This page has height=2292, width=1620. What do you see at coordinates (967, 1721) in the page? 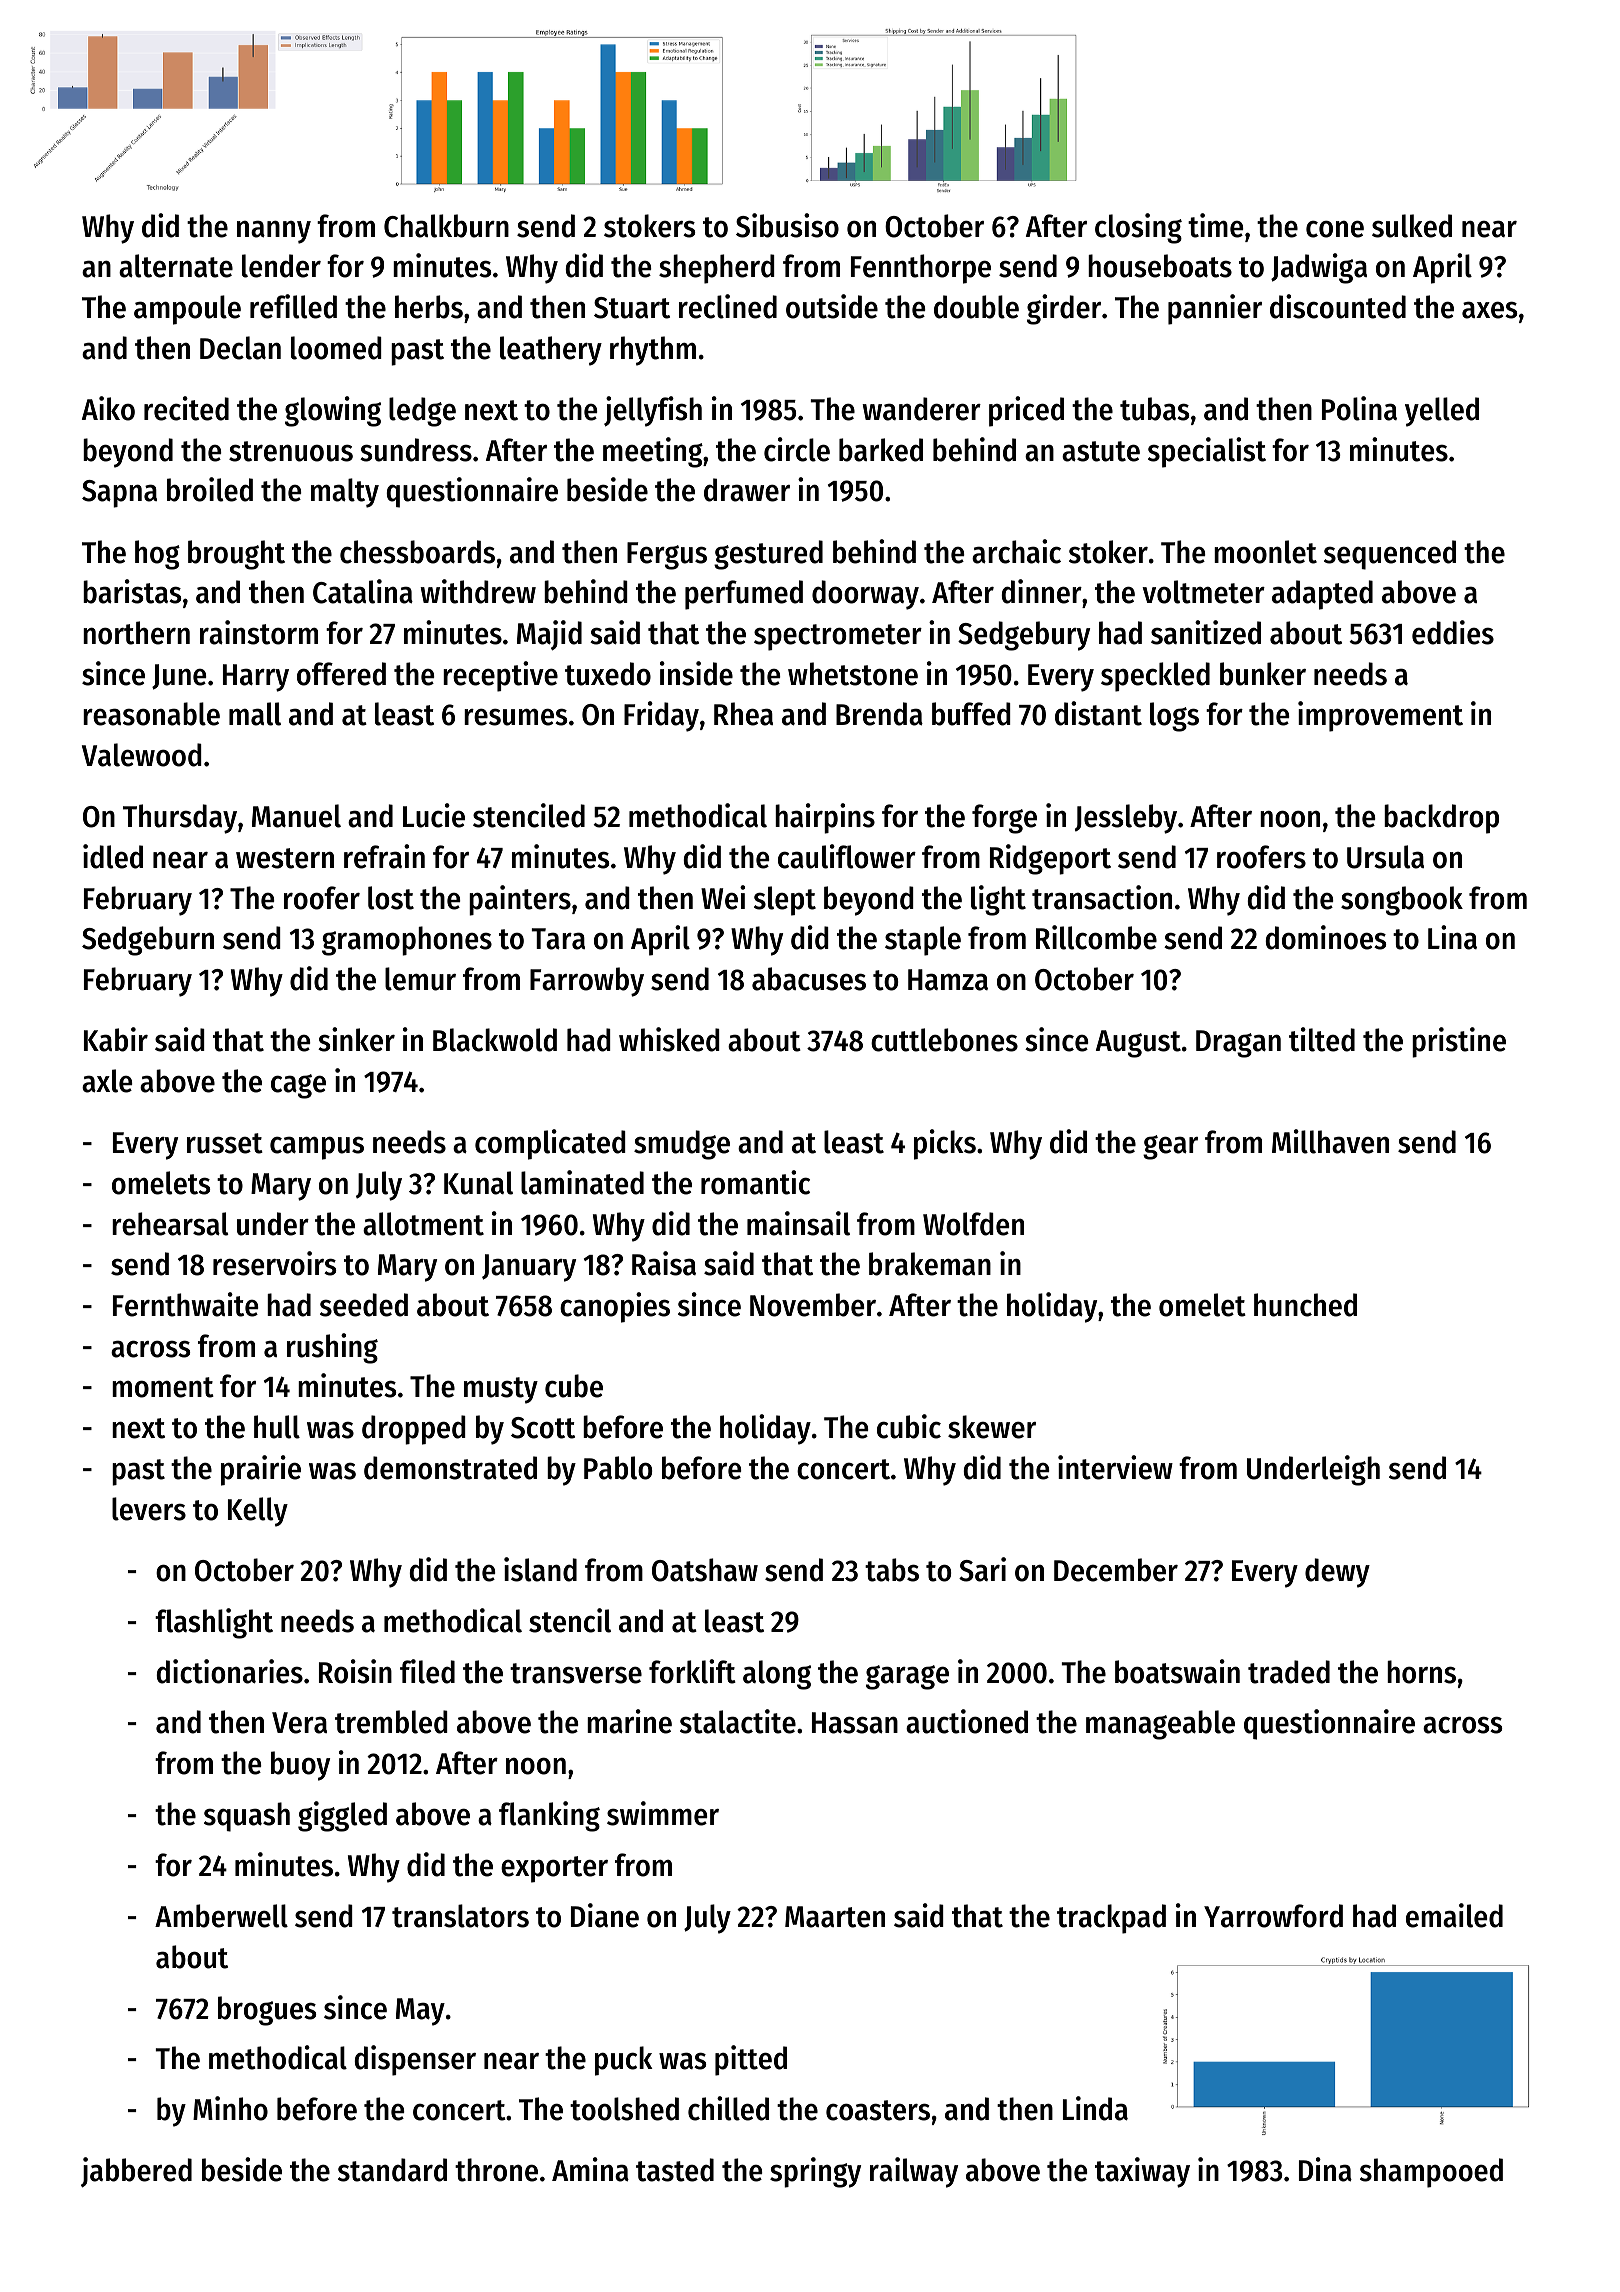
I see `auctioned` at bounding box center [967, 1721].
